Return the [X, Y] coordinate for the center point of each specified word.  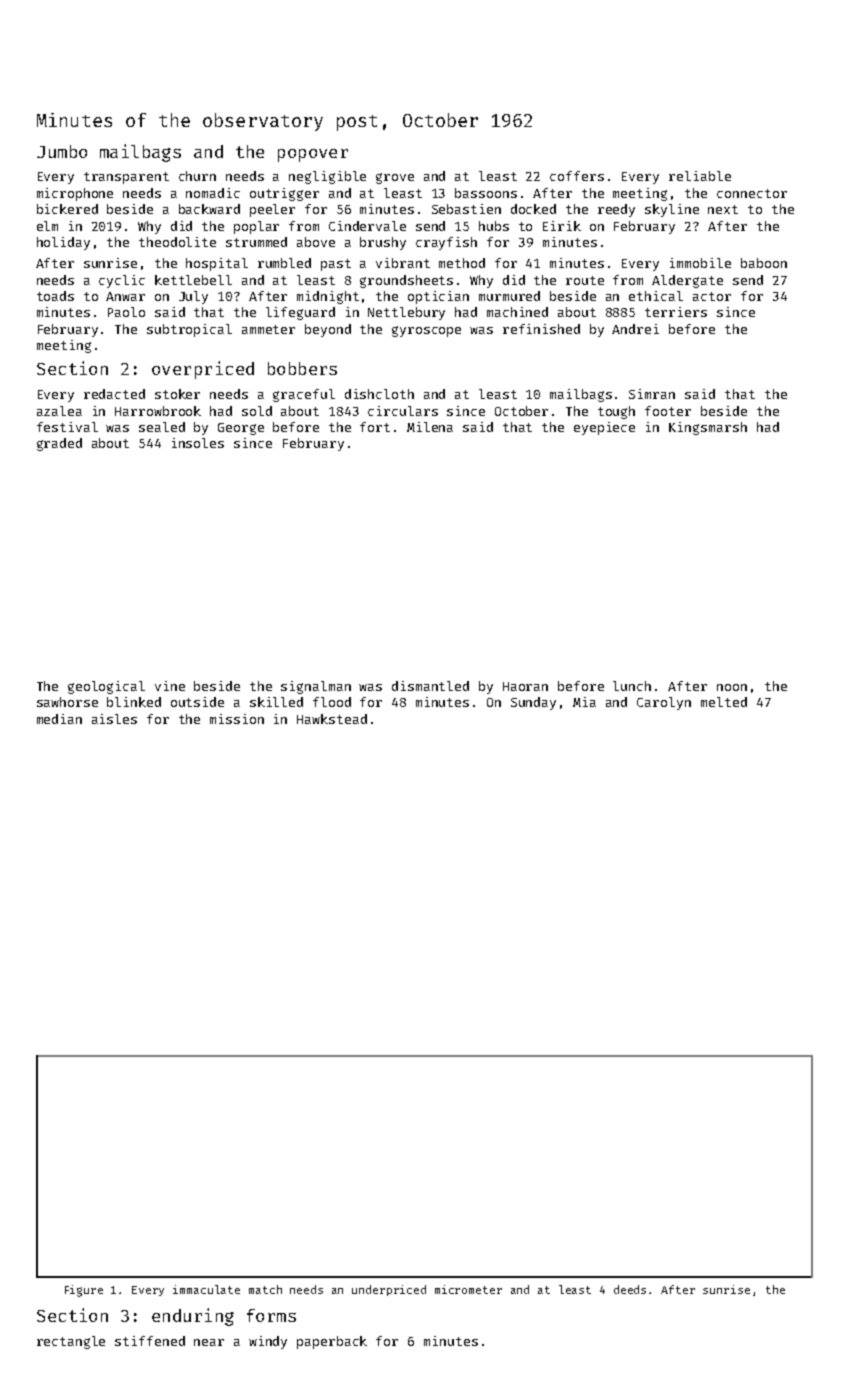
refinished [541, 329]
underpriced [389, 1290]
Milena [430, 427]
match [265, 1289]
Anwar [125, 296]
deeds [630, 1289]
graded [59, 444]
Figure [84, 1291]
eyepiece [604, 428]
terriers [676, 312]
